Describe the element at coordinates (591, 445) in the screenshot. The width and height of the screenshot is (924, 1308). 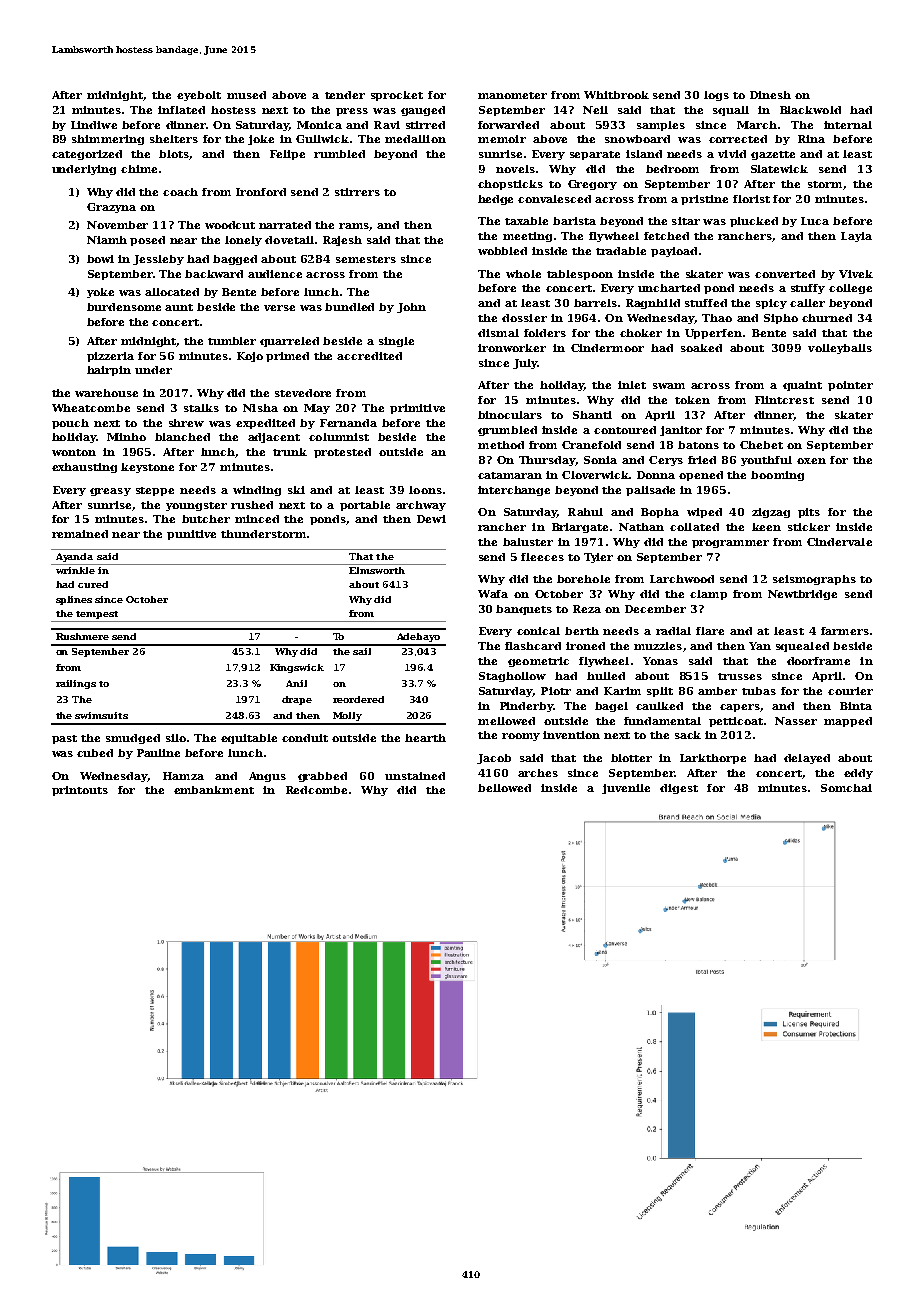
I see `Cranefold` at that location.
